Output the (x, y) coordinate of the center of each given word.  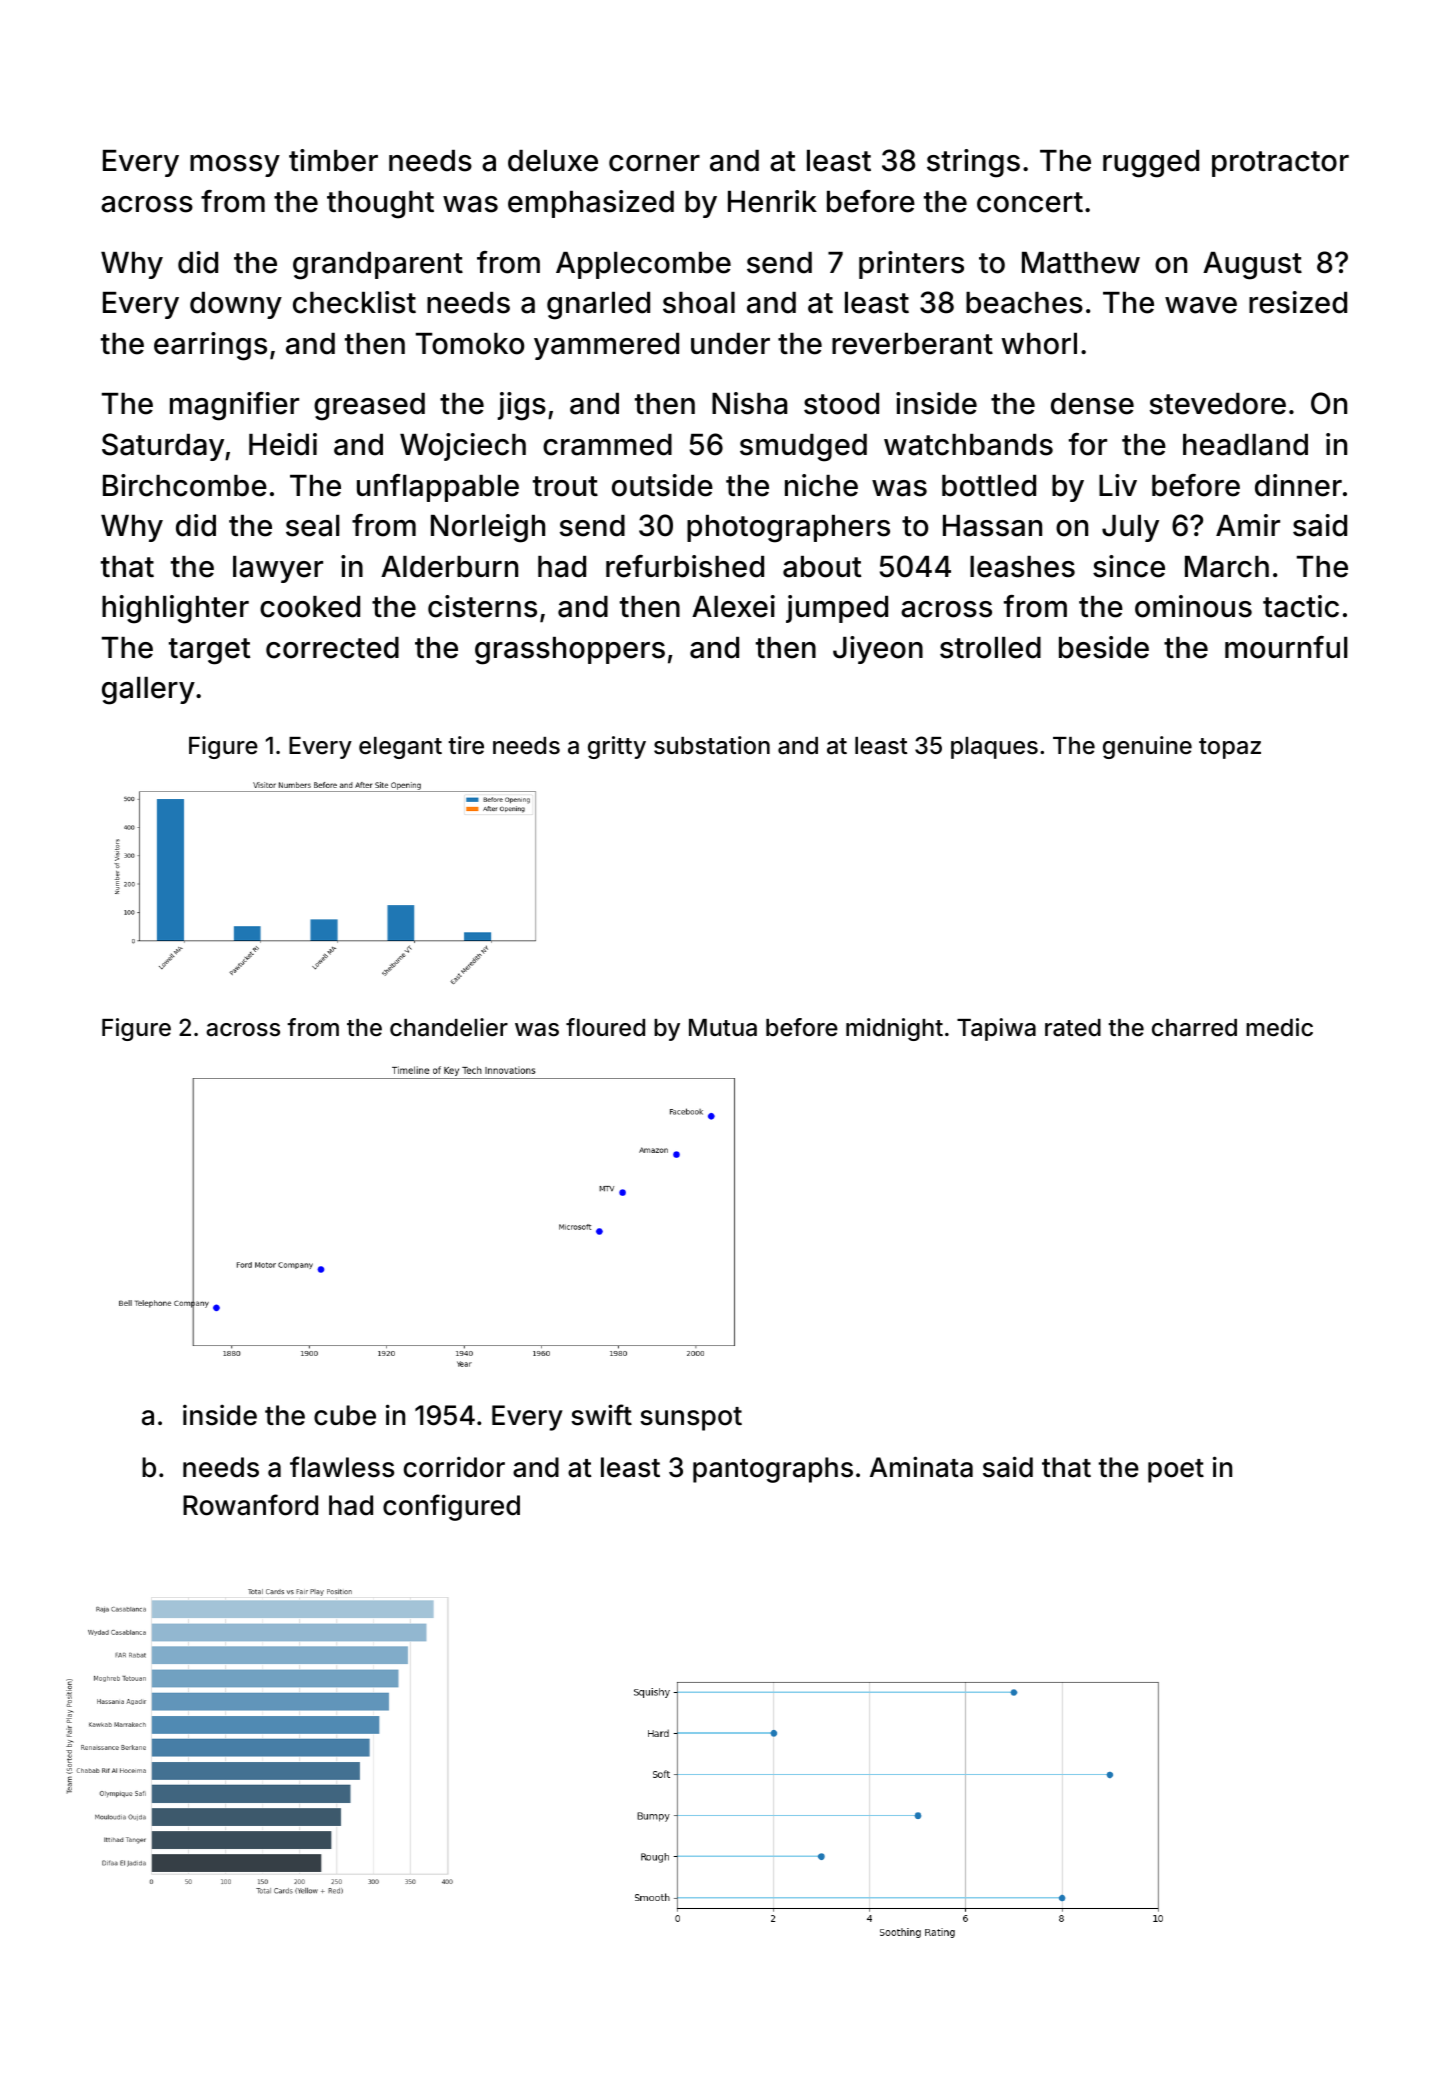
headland (1245, 445)
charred (1194, 1028)
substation (712, 745)
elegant (400, 748)
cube (345, 1415)
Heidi (283, 444)
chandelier (449, 1027)
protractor (1280, 164)
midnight (894, 1029)
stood (841, 404)
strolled (990, 648)
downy (236, 305)
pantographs (773, 1470)
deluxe (553, 161)
